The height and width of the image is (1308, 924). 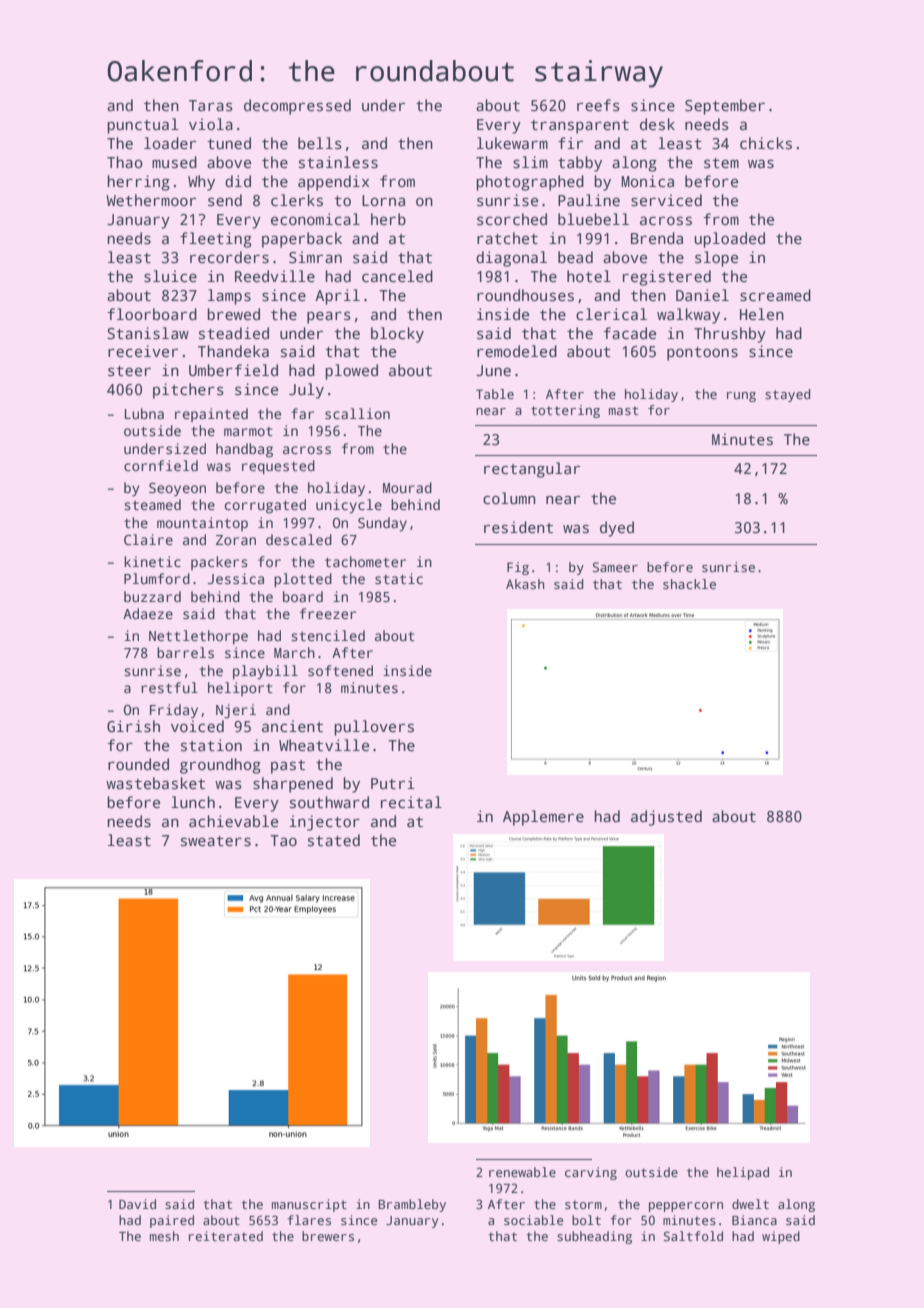 I want to click on punctual, so click(x=143, y=126).
